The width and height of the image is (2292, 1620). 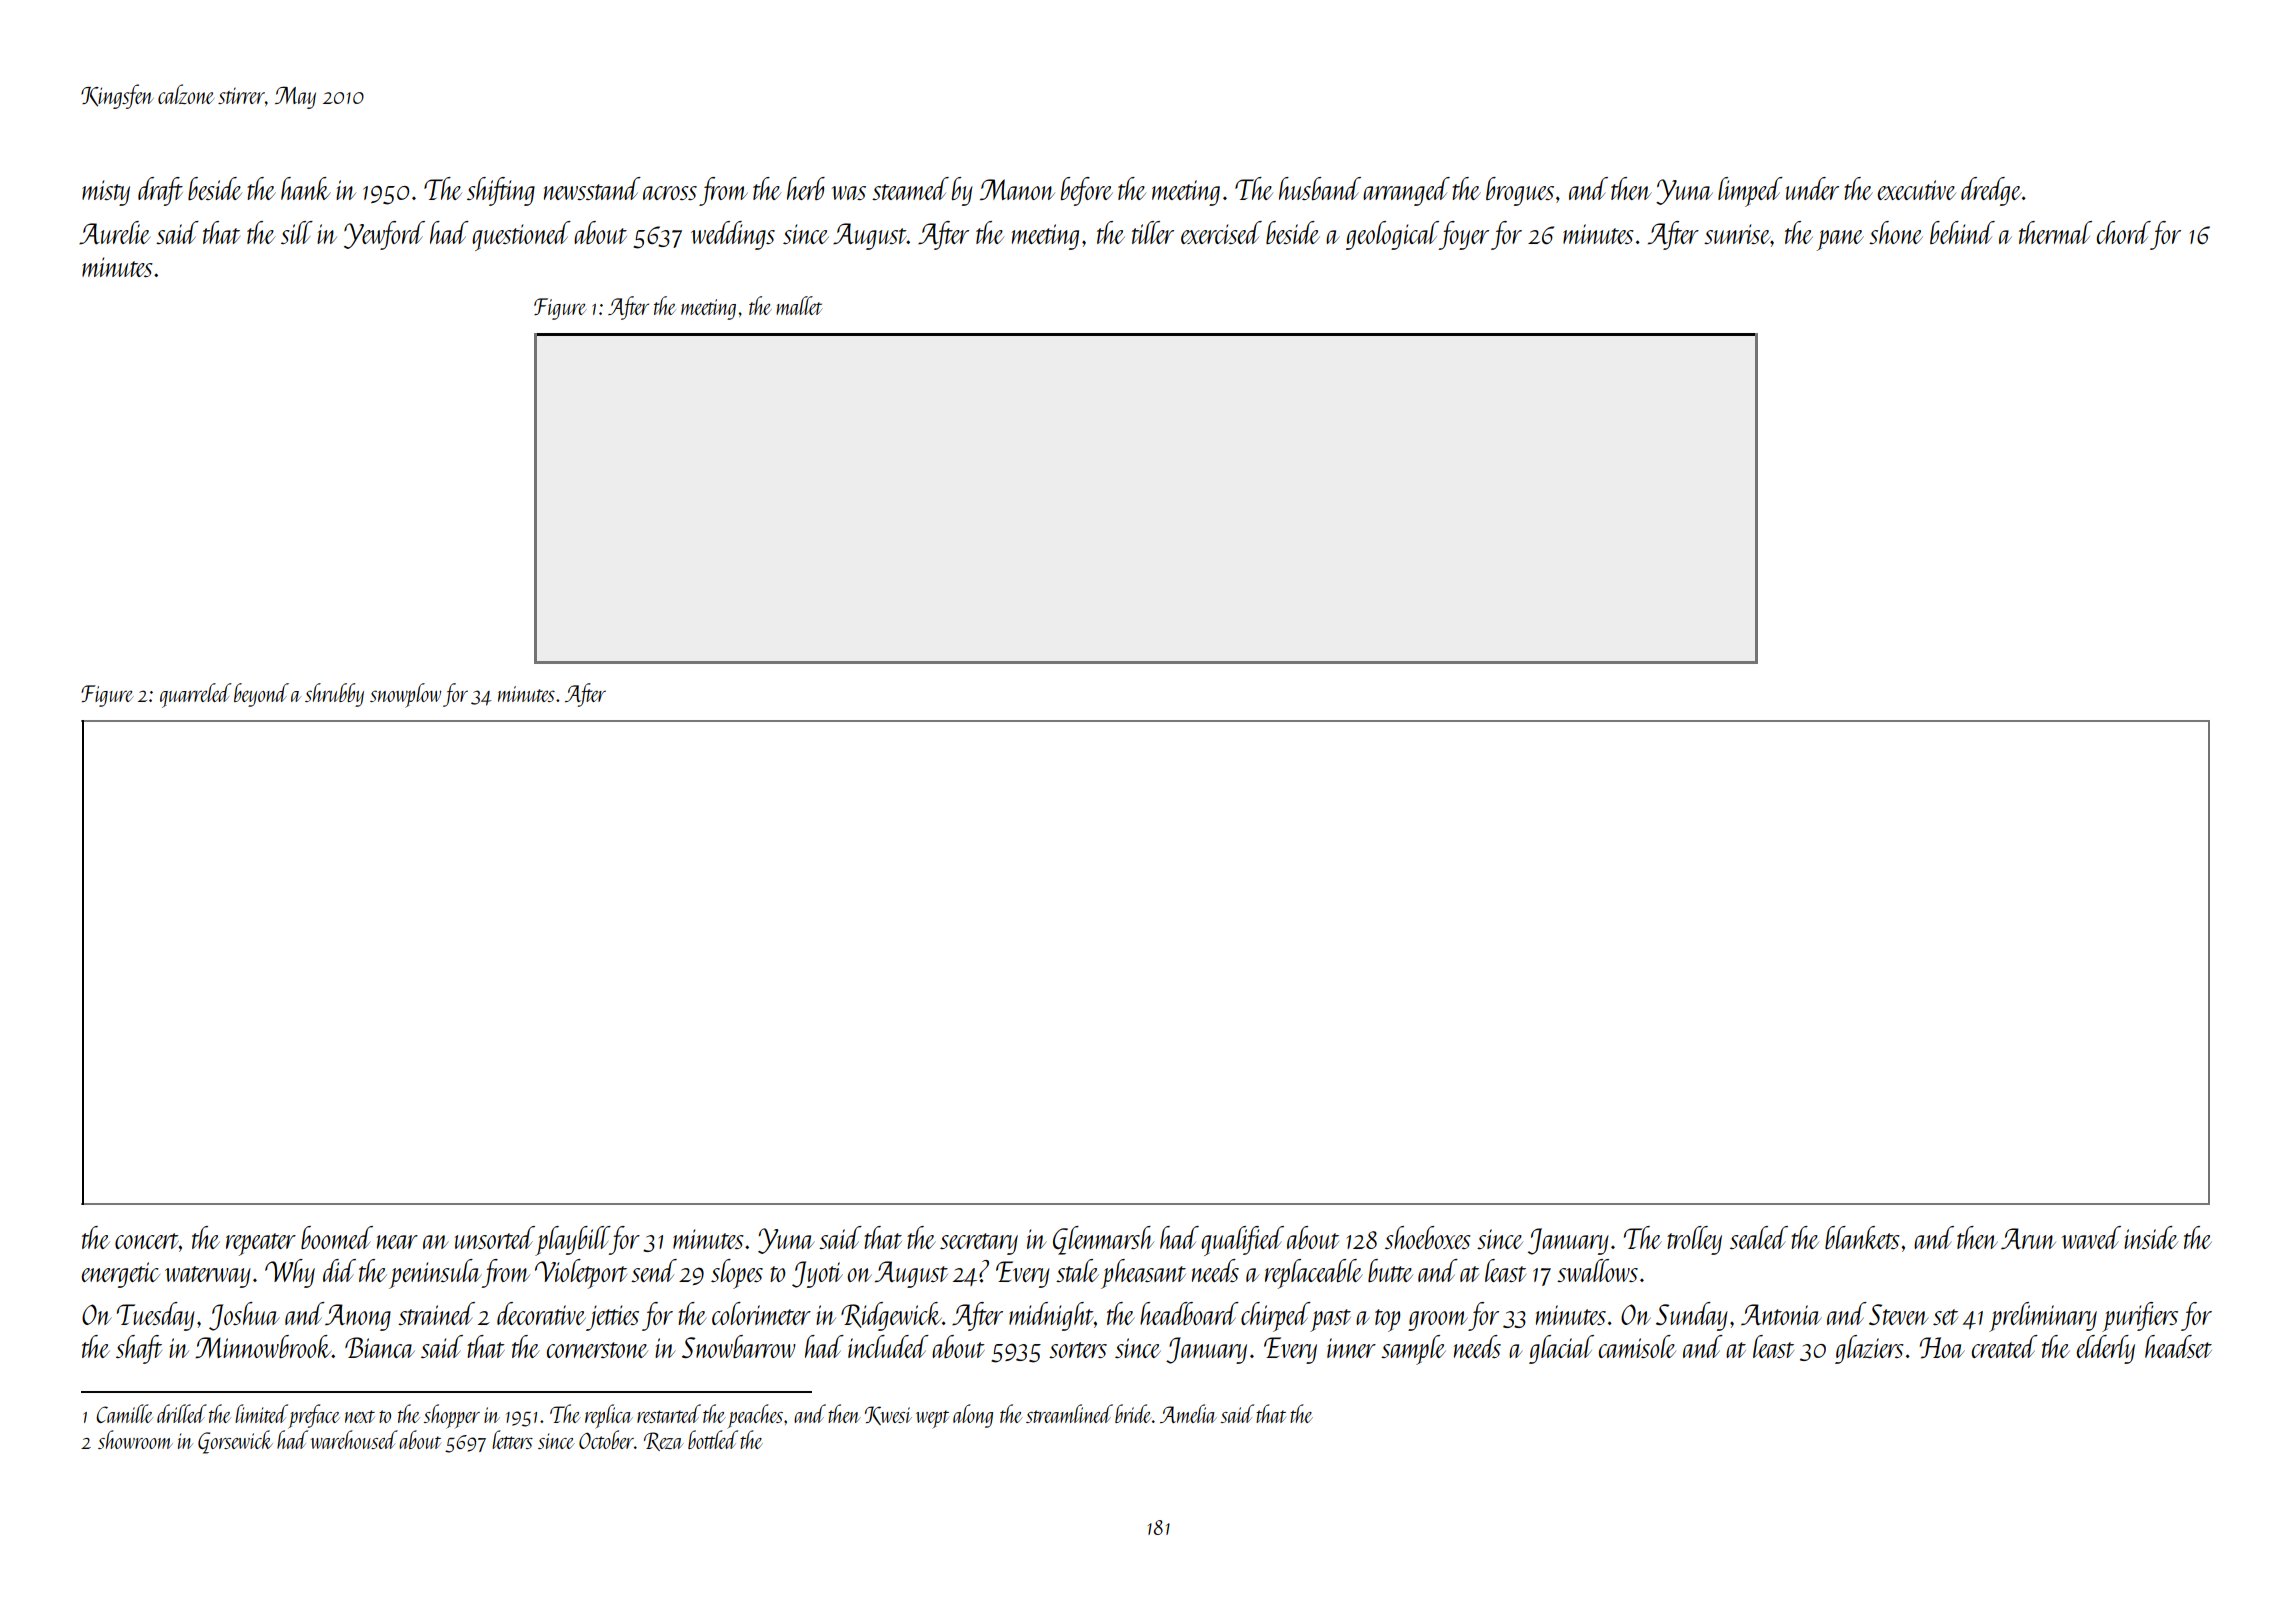 What do you see at coordinates (297, 232) in the image?
I see `sill` at bounding box center [297, 232].
